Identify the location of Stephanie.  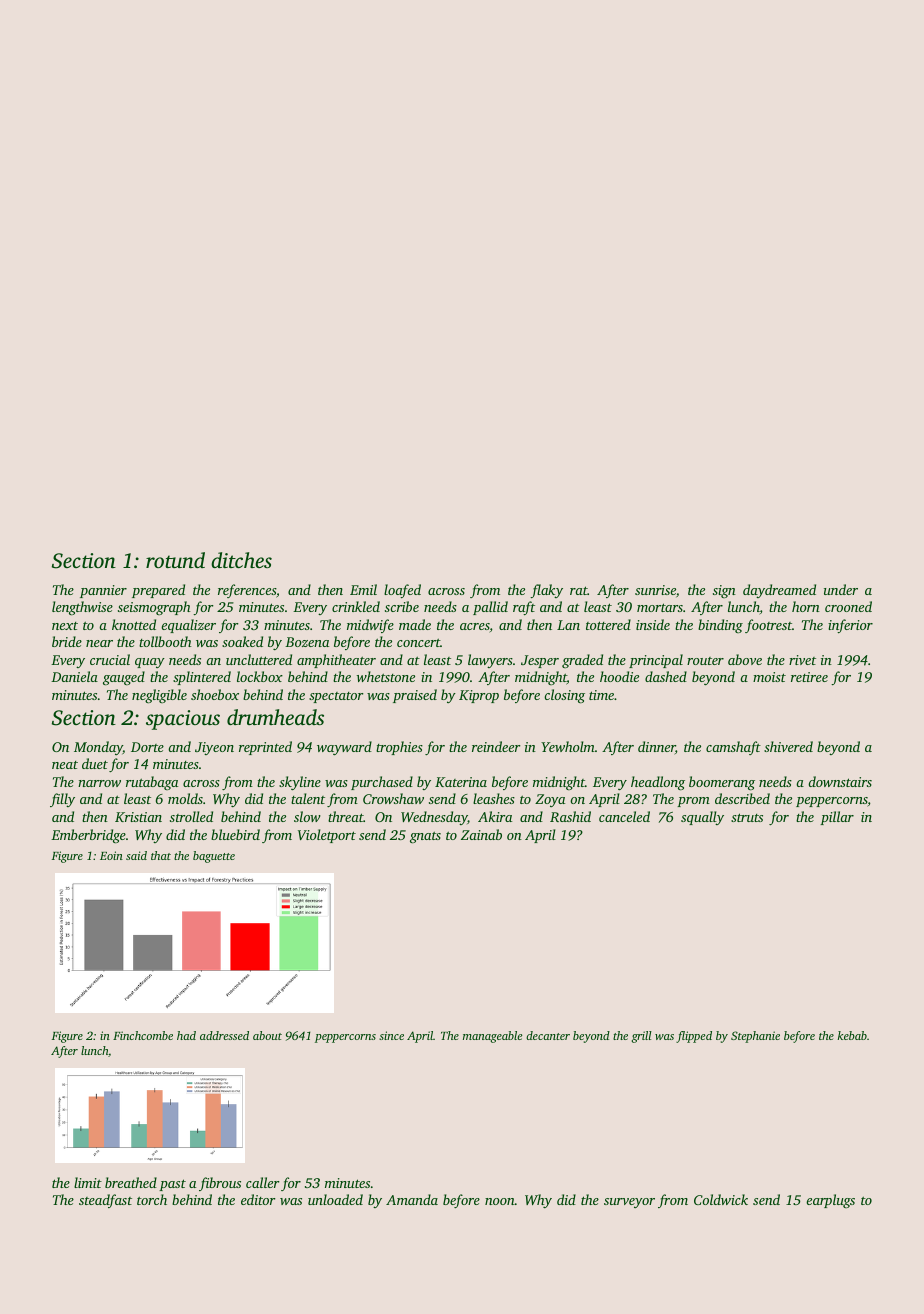
(755, 1037).
